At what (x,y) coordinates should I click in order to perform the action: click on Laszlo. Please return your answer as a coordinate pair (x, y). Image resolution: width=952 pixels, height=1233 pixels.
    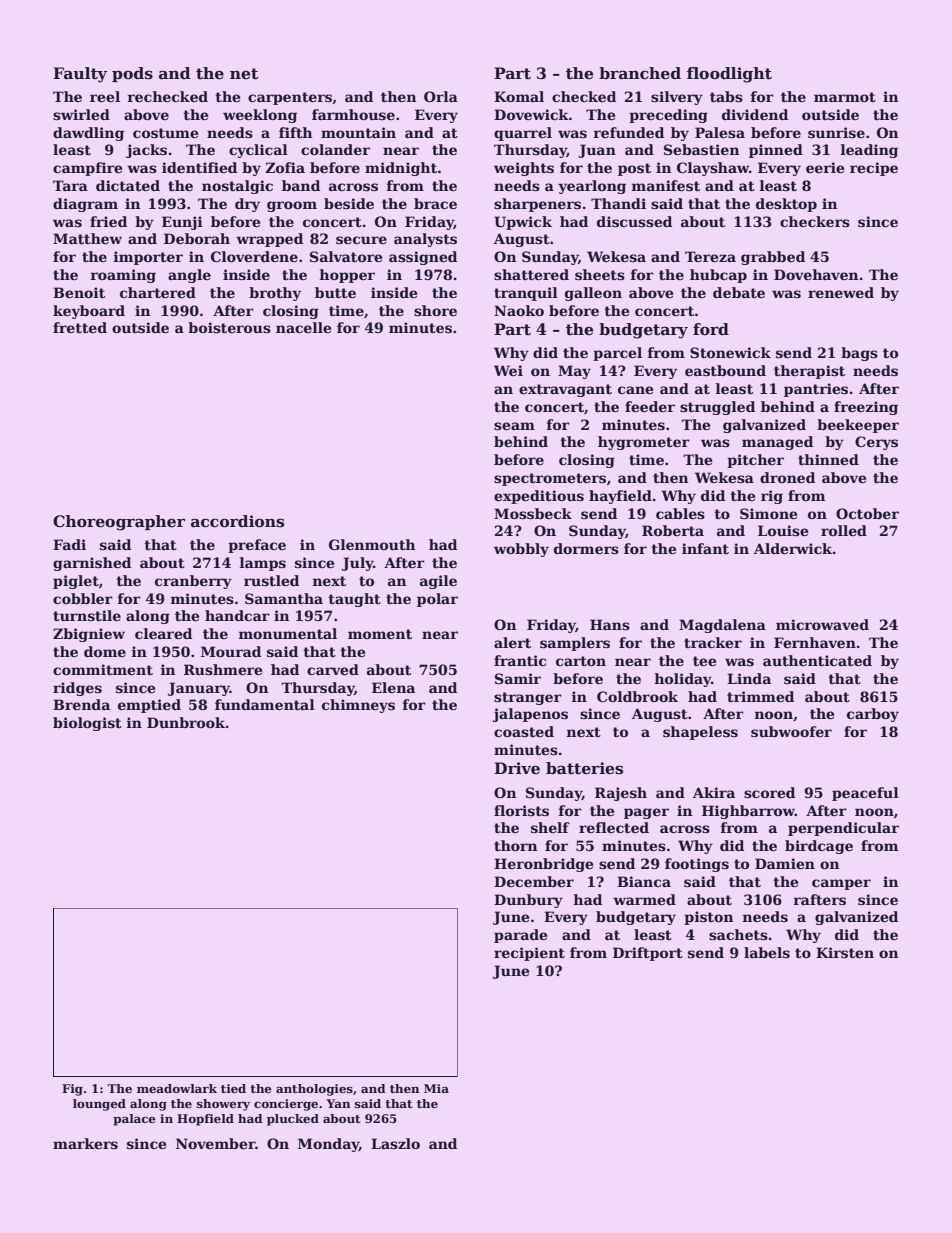
    Looking at the image, I should click on (395, 1143).
